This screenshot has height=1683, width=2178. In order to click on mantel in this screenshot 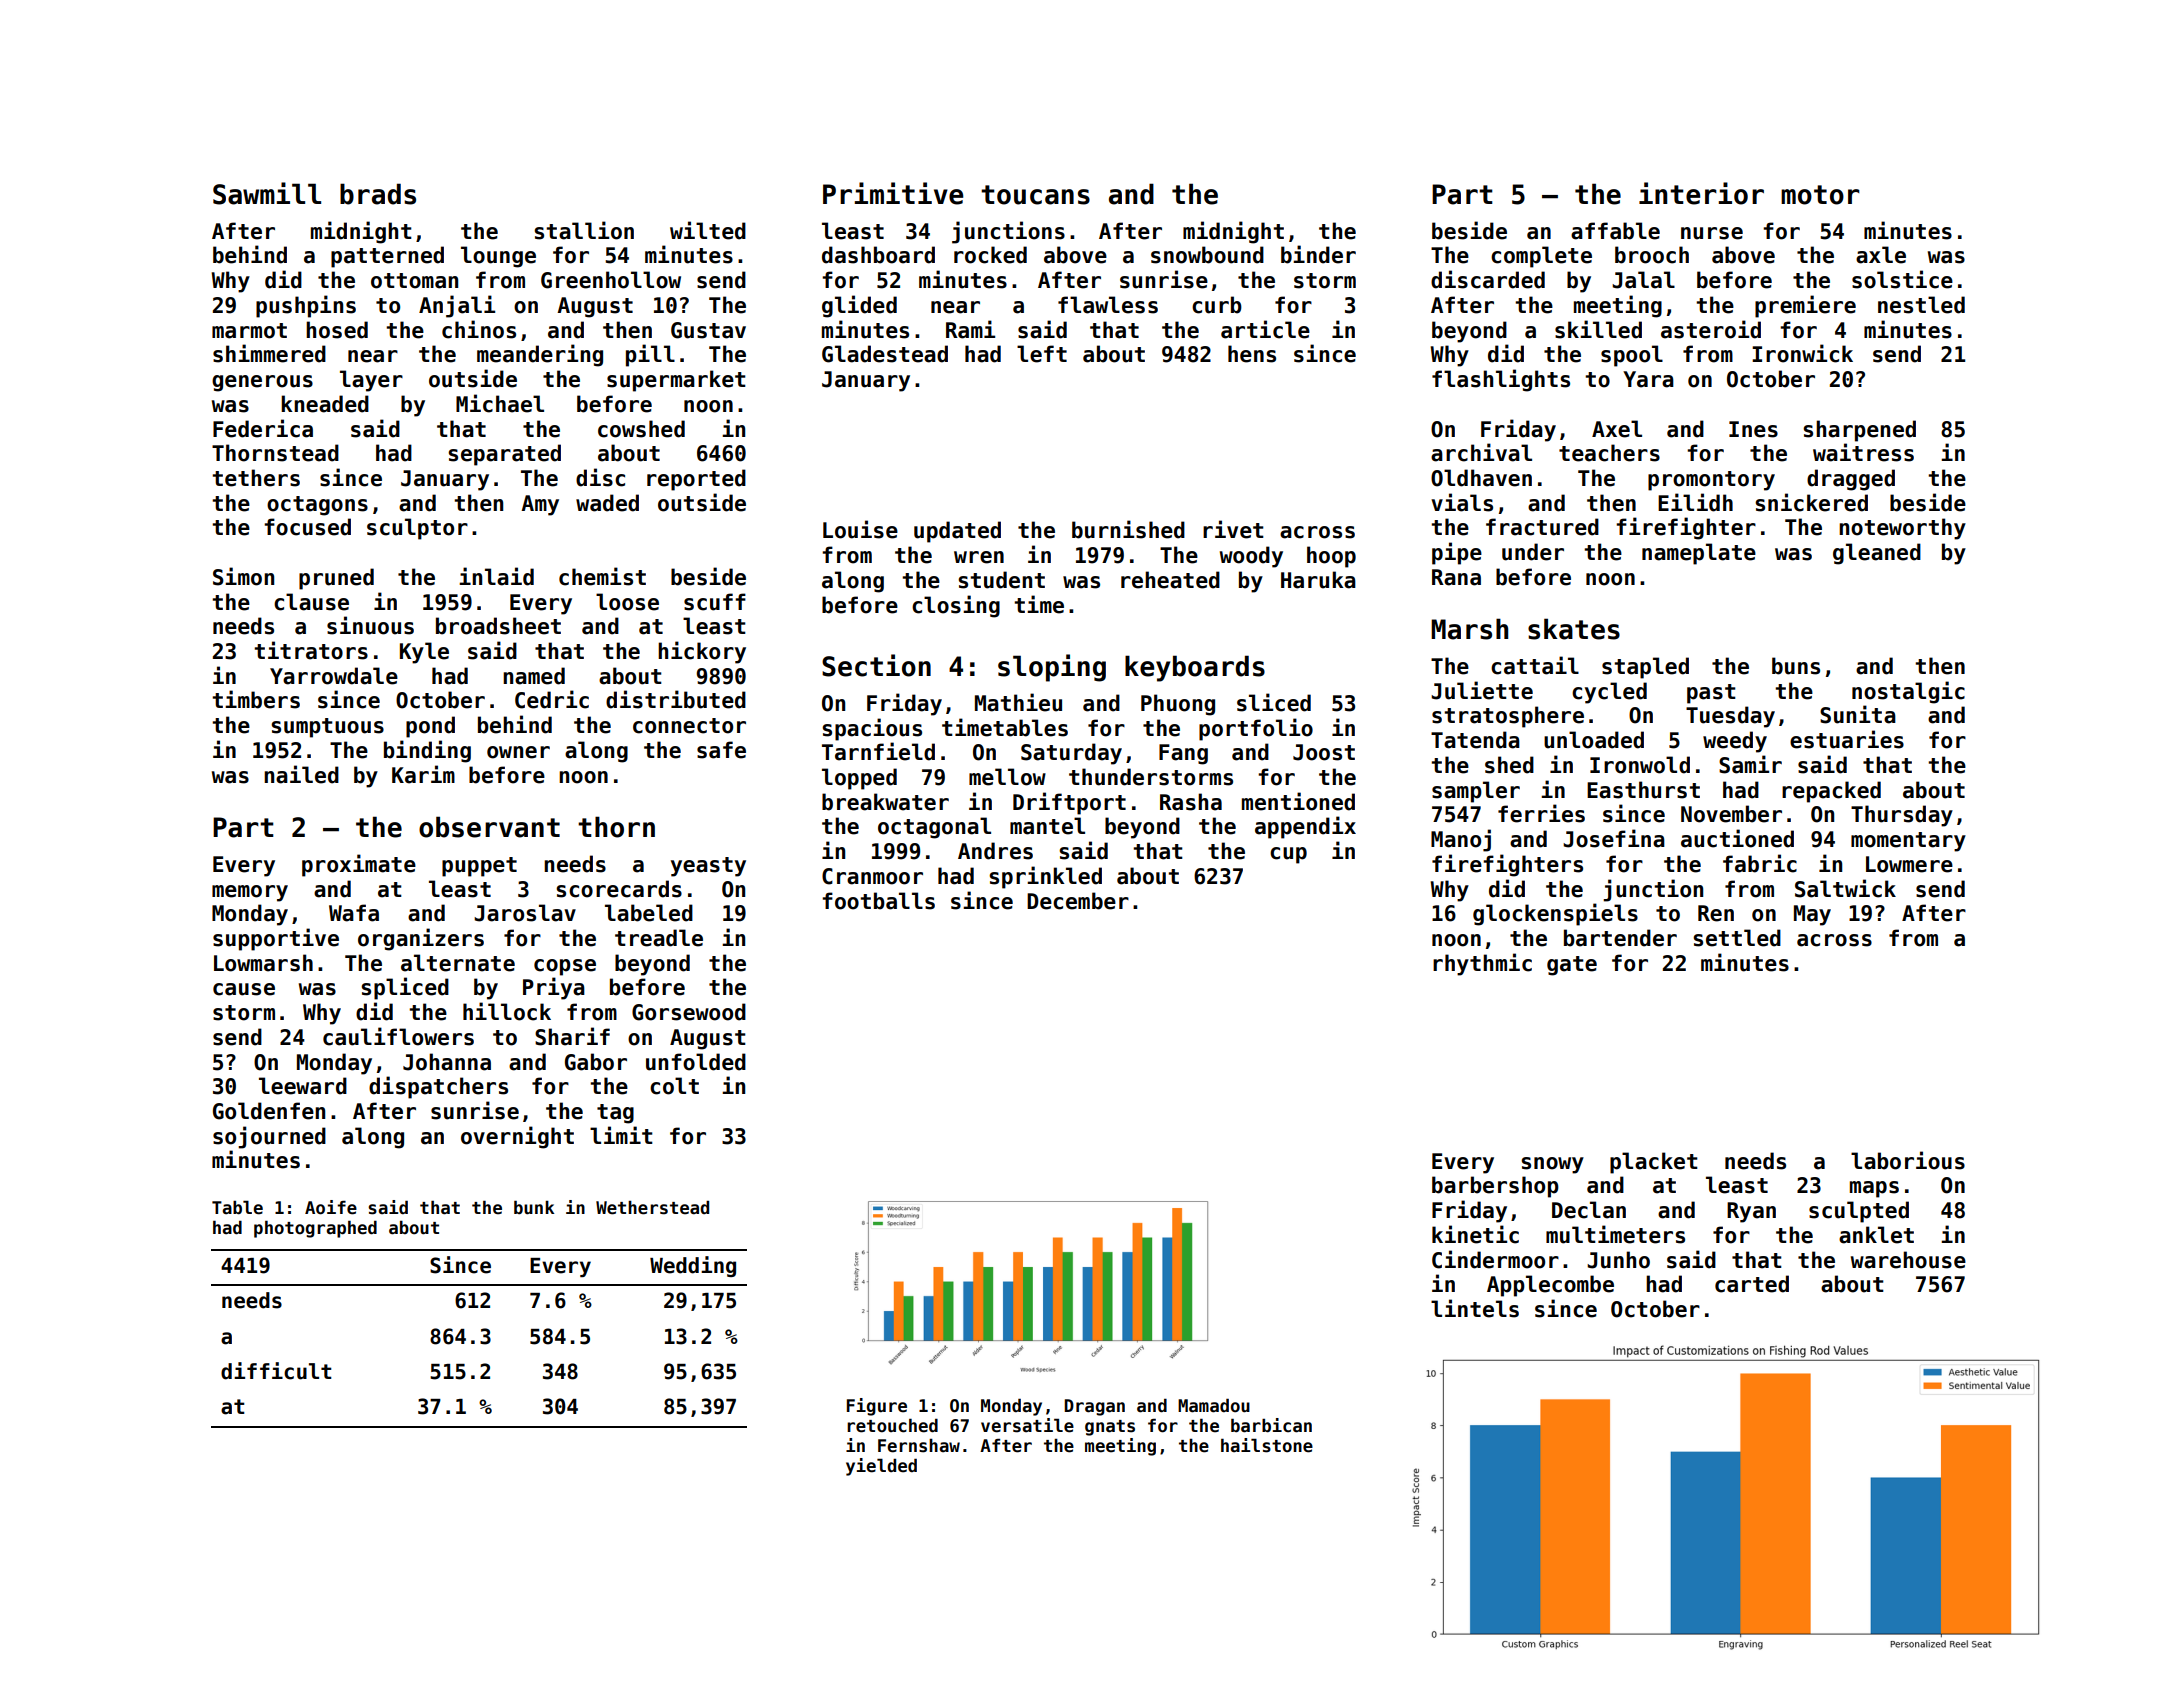, I will do `click(1047, 826)`.
